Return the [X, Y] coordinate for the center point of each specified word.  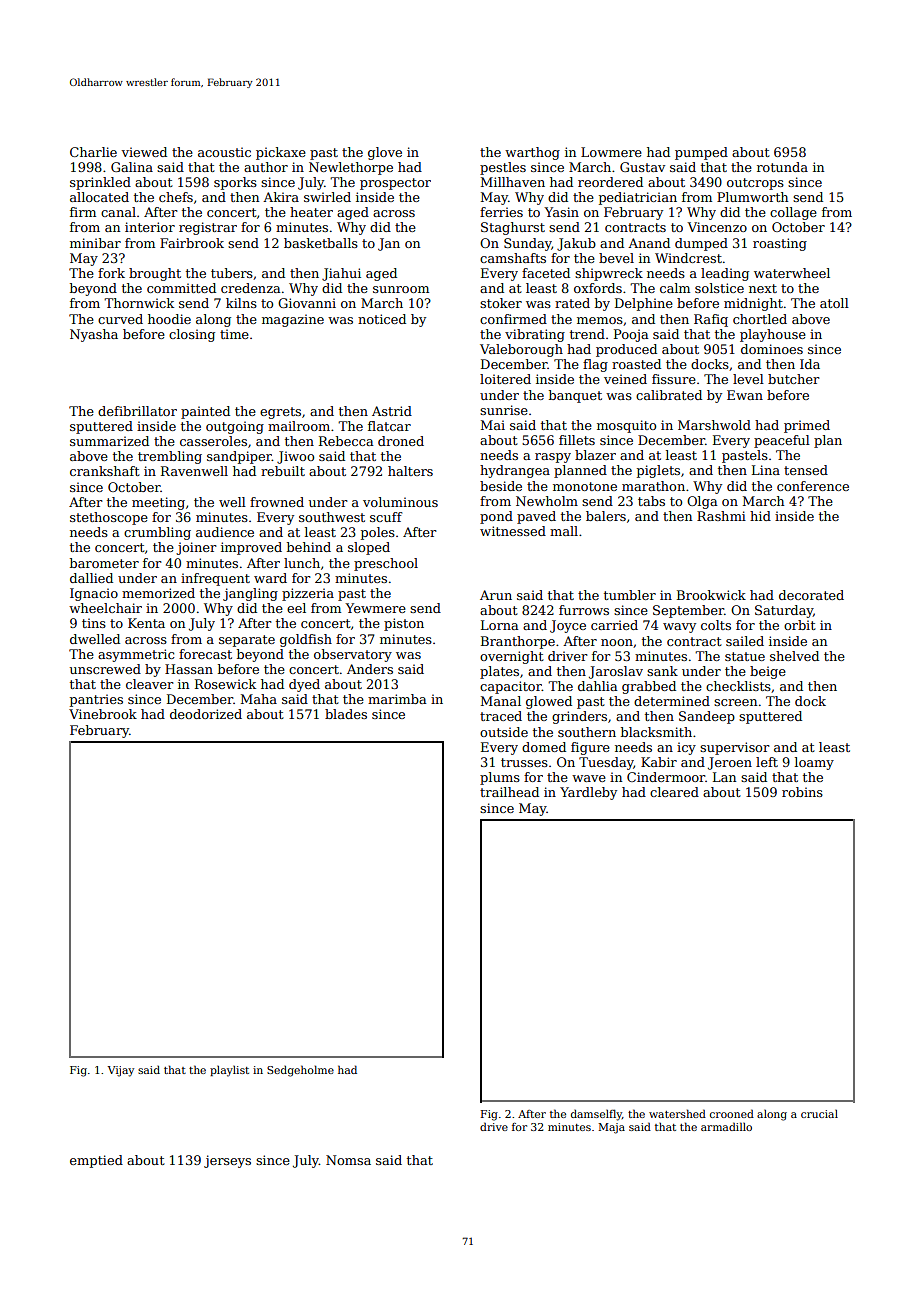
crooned [732, 1113]
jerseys [227, 1161]
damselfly [596, 1115]
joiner [196, 548]
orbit [800, 625]
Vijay [120, 1071]
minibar [95, 243]
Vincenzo [717, 227]
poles [378, 533]
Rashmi [721, 516]
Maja [611, 1128]
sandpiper [239, 457]
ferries [501, 212]
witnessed [513, 531]
